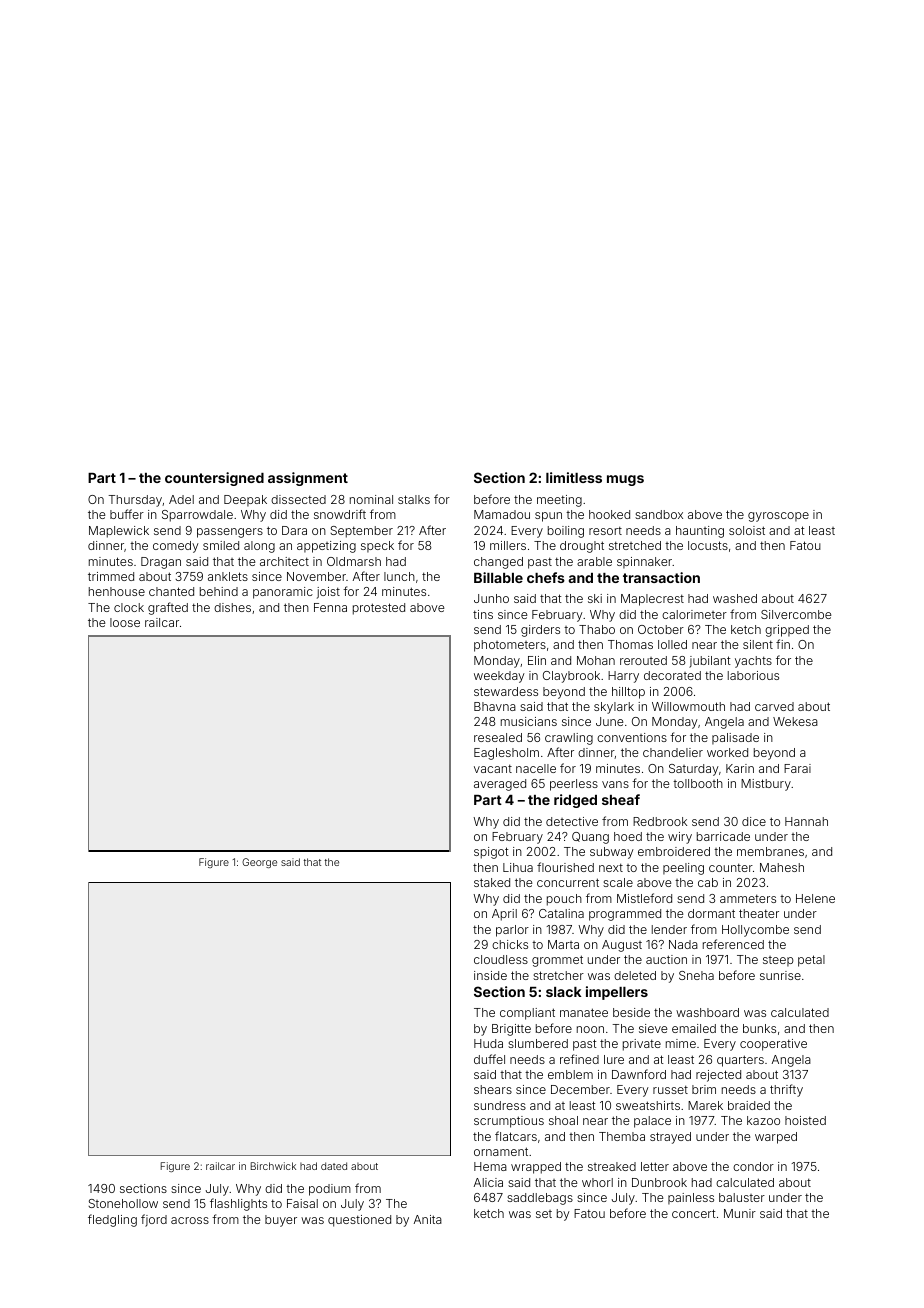 This screenshot has width=924, height=1308. What do you see at coordinates (572, 821) in the screenshot?
I see `detective` at bounding box center [572, 821].
